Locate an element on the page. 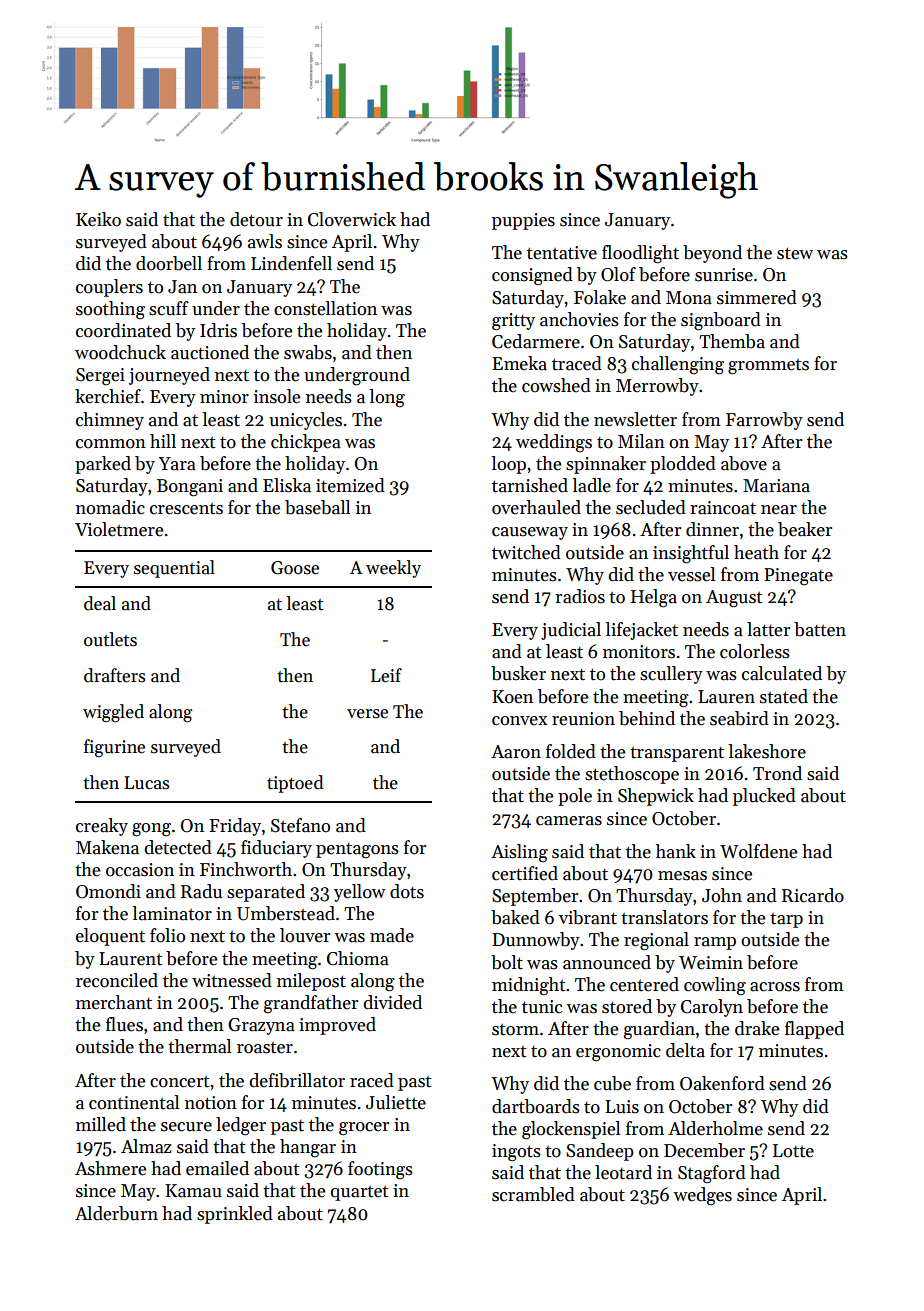  sprinkled is located at coordinates (235, 1215).
